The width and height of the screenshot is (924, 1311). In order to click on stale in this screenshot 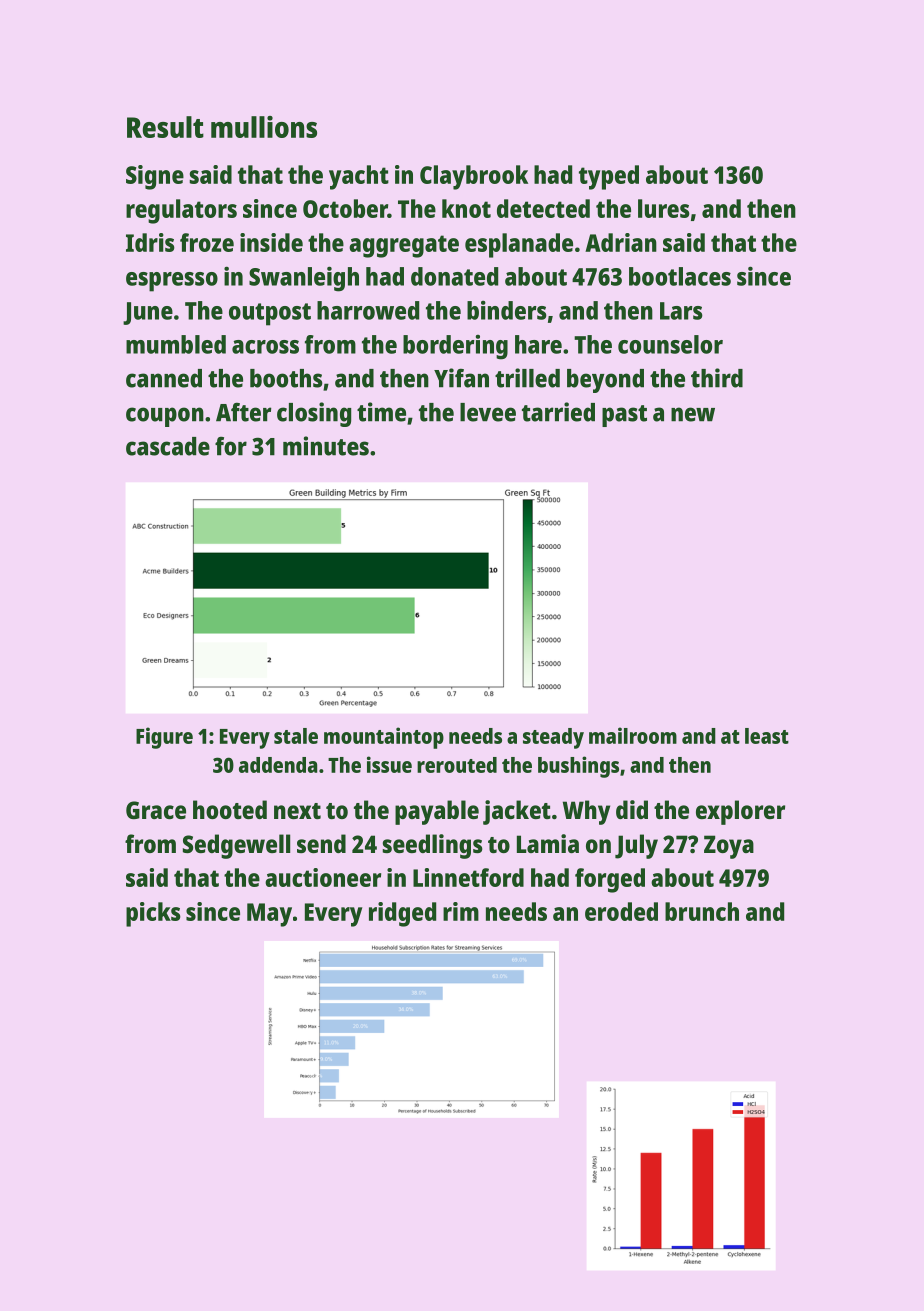, I will do `click(296, 736)`.
